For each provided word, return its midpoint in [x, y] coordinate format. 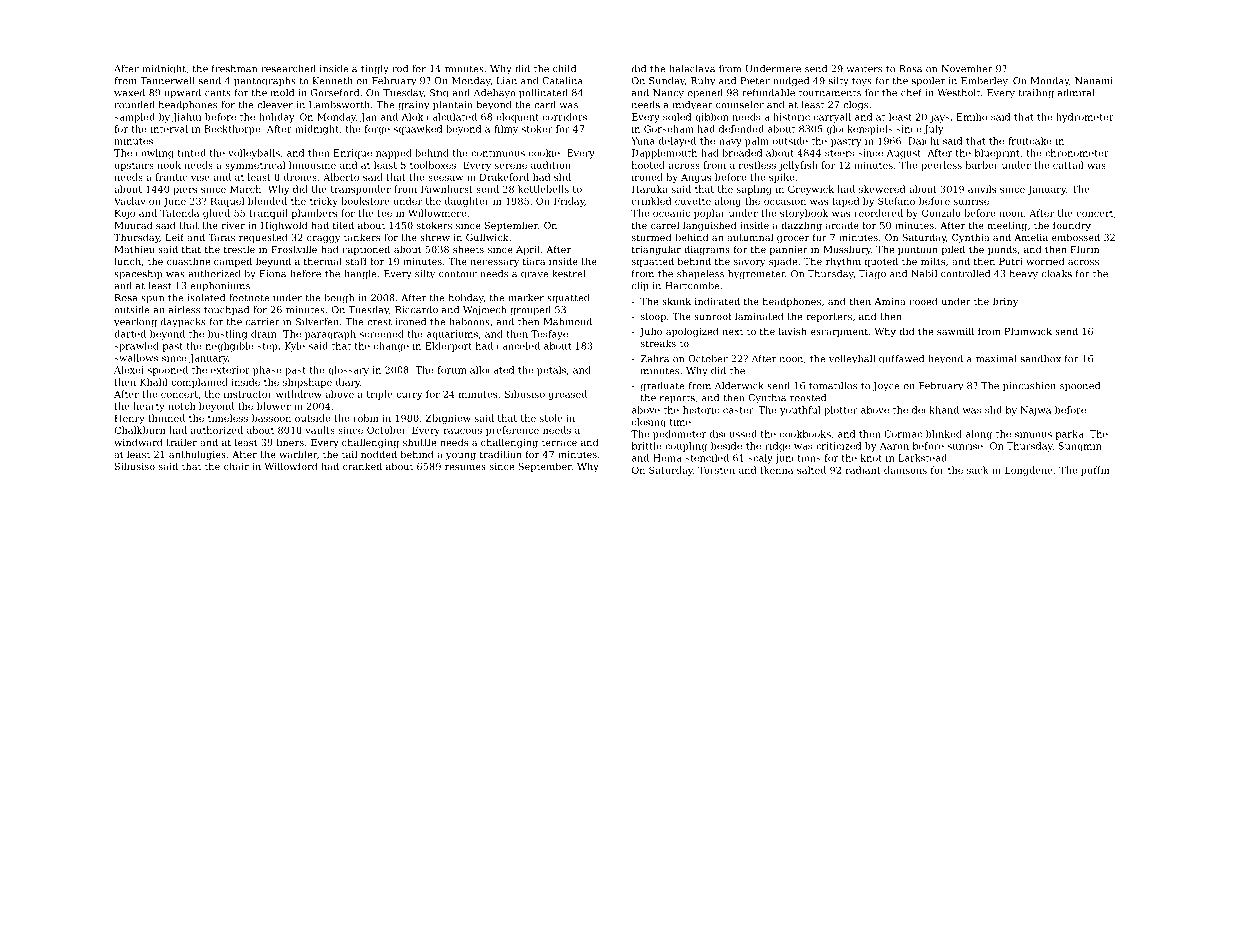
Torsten [716, 470]
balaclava [692, 69]
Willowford [291, 466]
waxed [129, 93]
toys [862, 82]
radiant [863, 470]
